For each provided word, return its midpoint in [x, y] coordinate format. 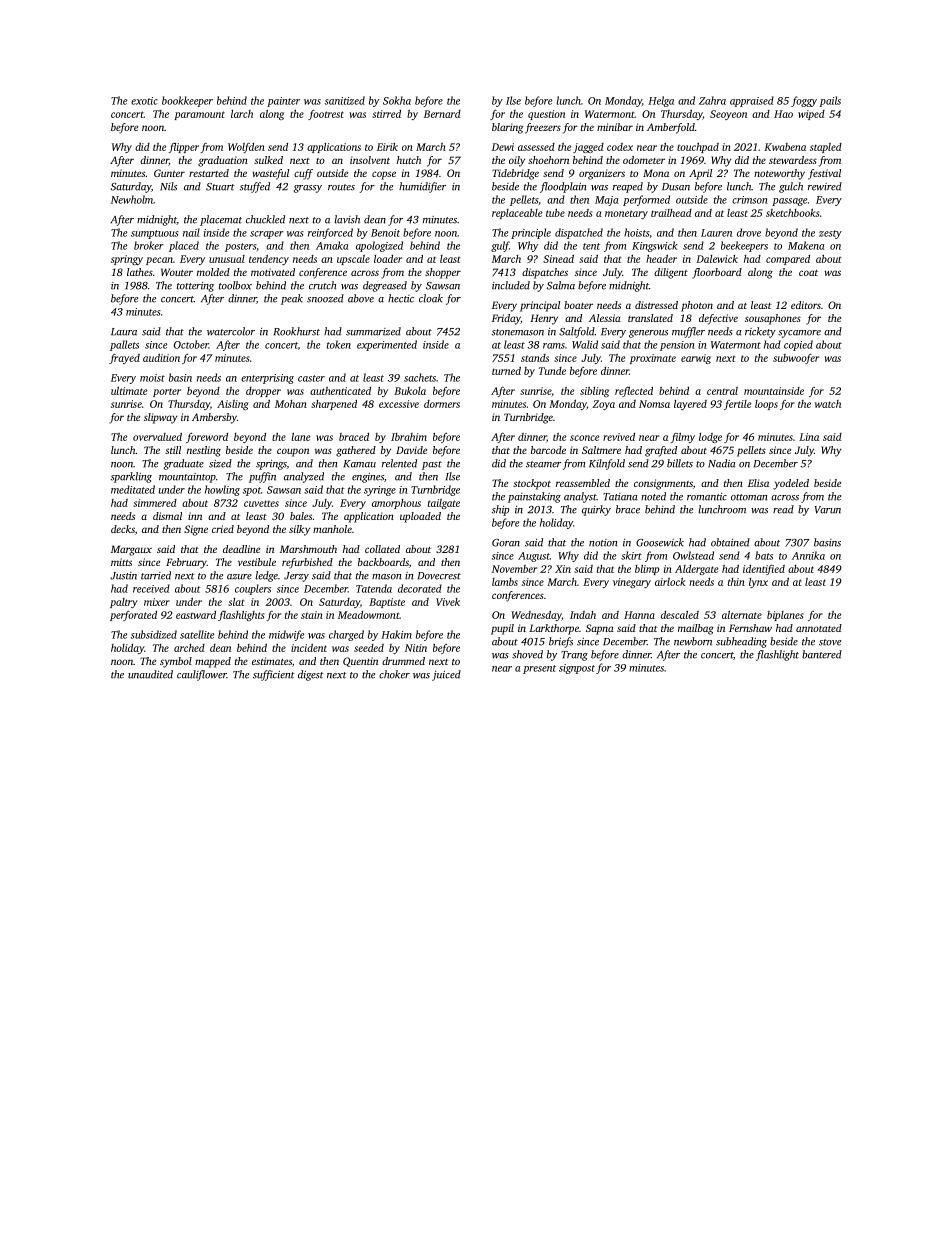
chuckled [265, 219]
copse [384, 175]
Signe [196, 530]
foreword [207, 438]
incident [309, 648]
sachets [420, 377]
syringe [380, 491]
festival [824, 174]
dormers [442, 404]
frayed [124, 359]
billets [680, 463]
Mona [656, 173]
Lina [809, 437]
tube [555, 213]
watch [828, 404]
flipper [183, 148]
